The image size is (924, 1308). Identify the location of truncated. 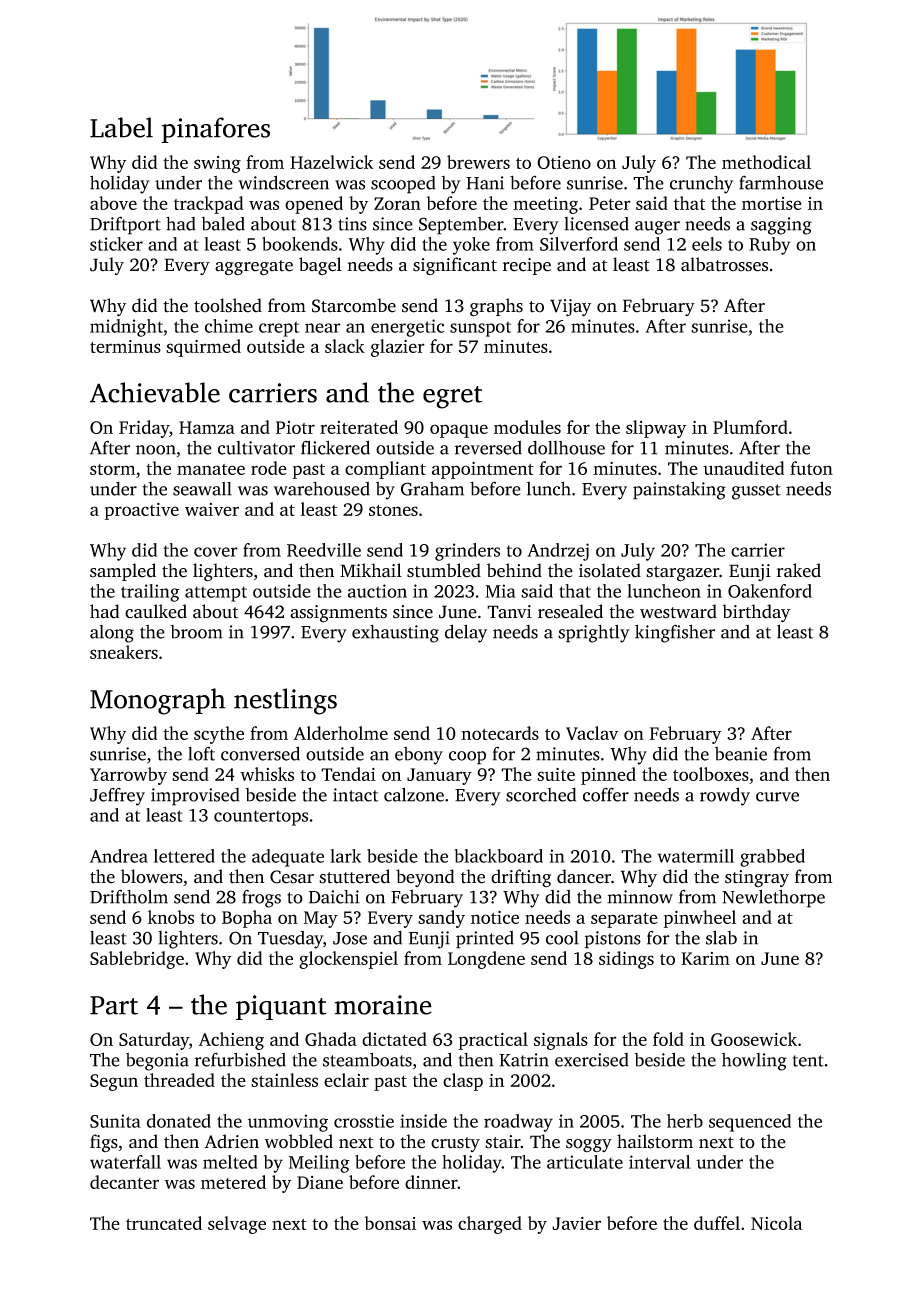
(164, 1223).
